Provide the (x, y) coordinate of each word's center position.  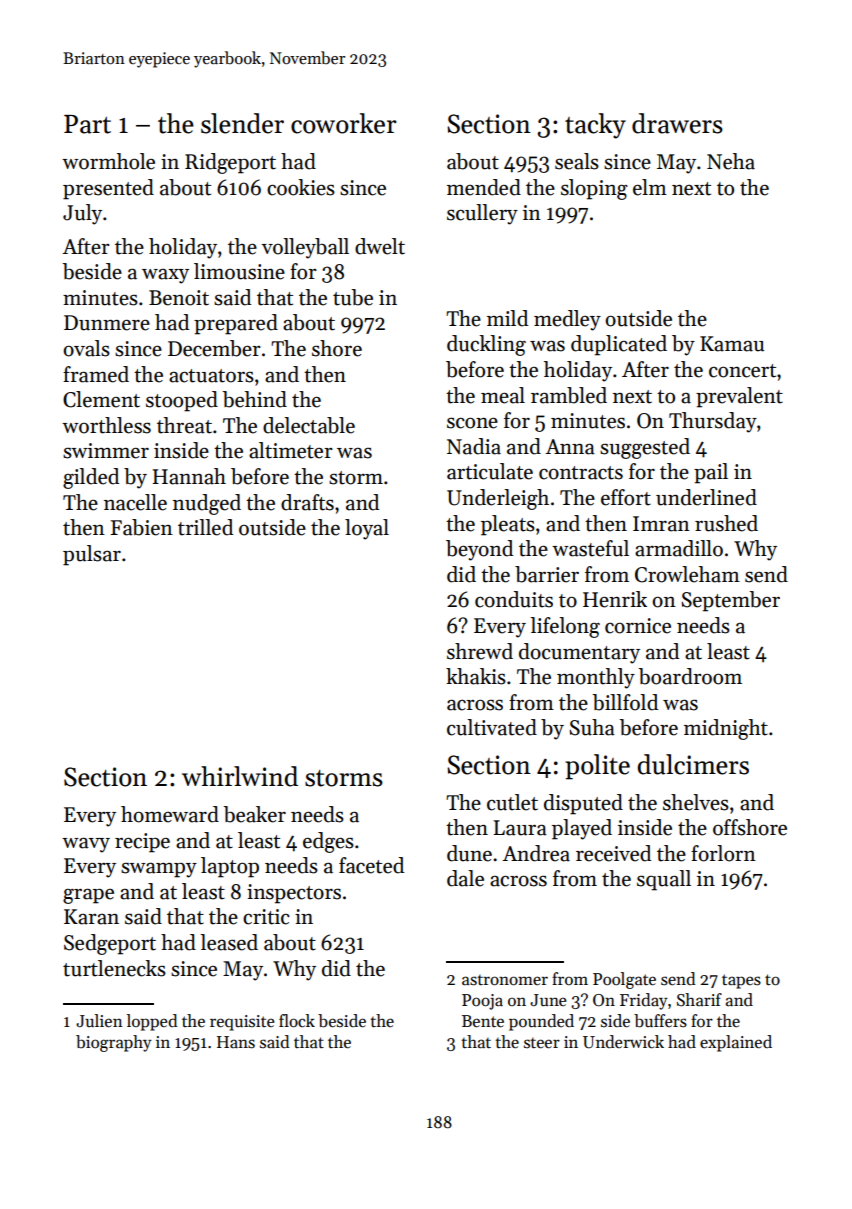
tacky (595, 126)
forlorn (723, 853)
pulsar (92, 555)
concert (742, 371)
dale (465, 878)
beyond (479, 550)
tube (353, 297)
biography (114, 1043)
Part (87, 124)
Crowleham (687, 574)
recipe (142, 843)
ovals (86, 348)
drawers (677, 123)
